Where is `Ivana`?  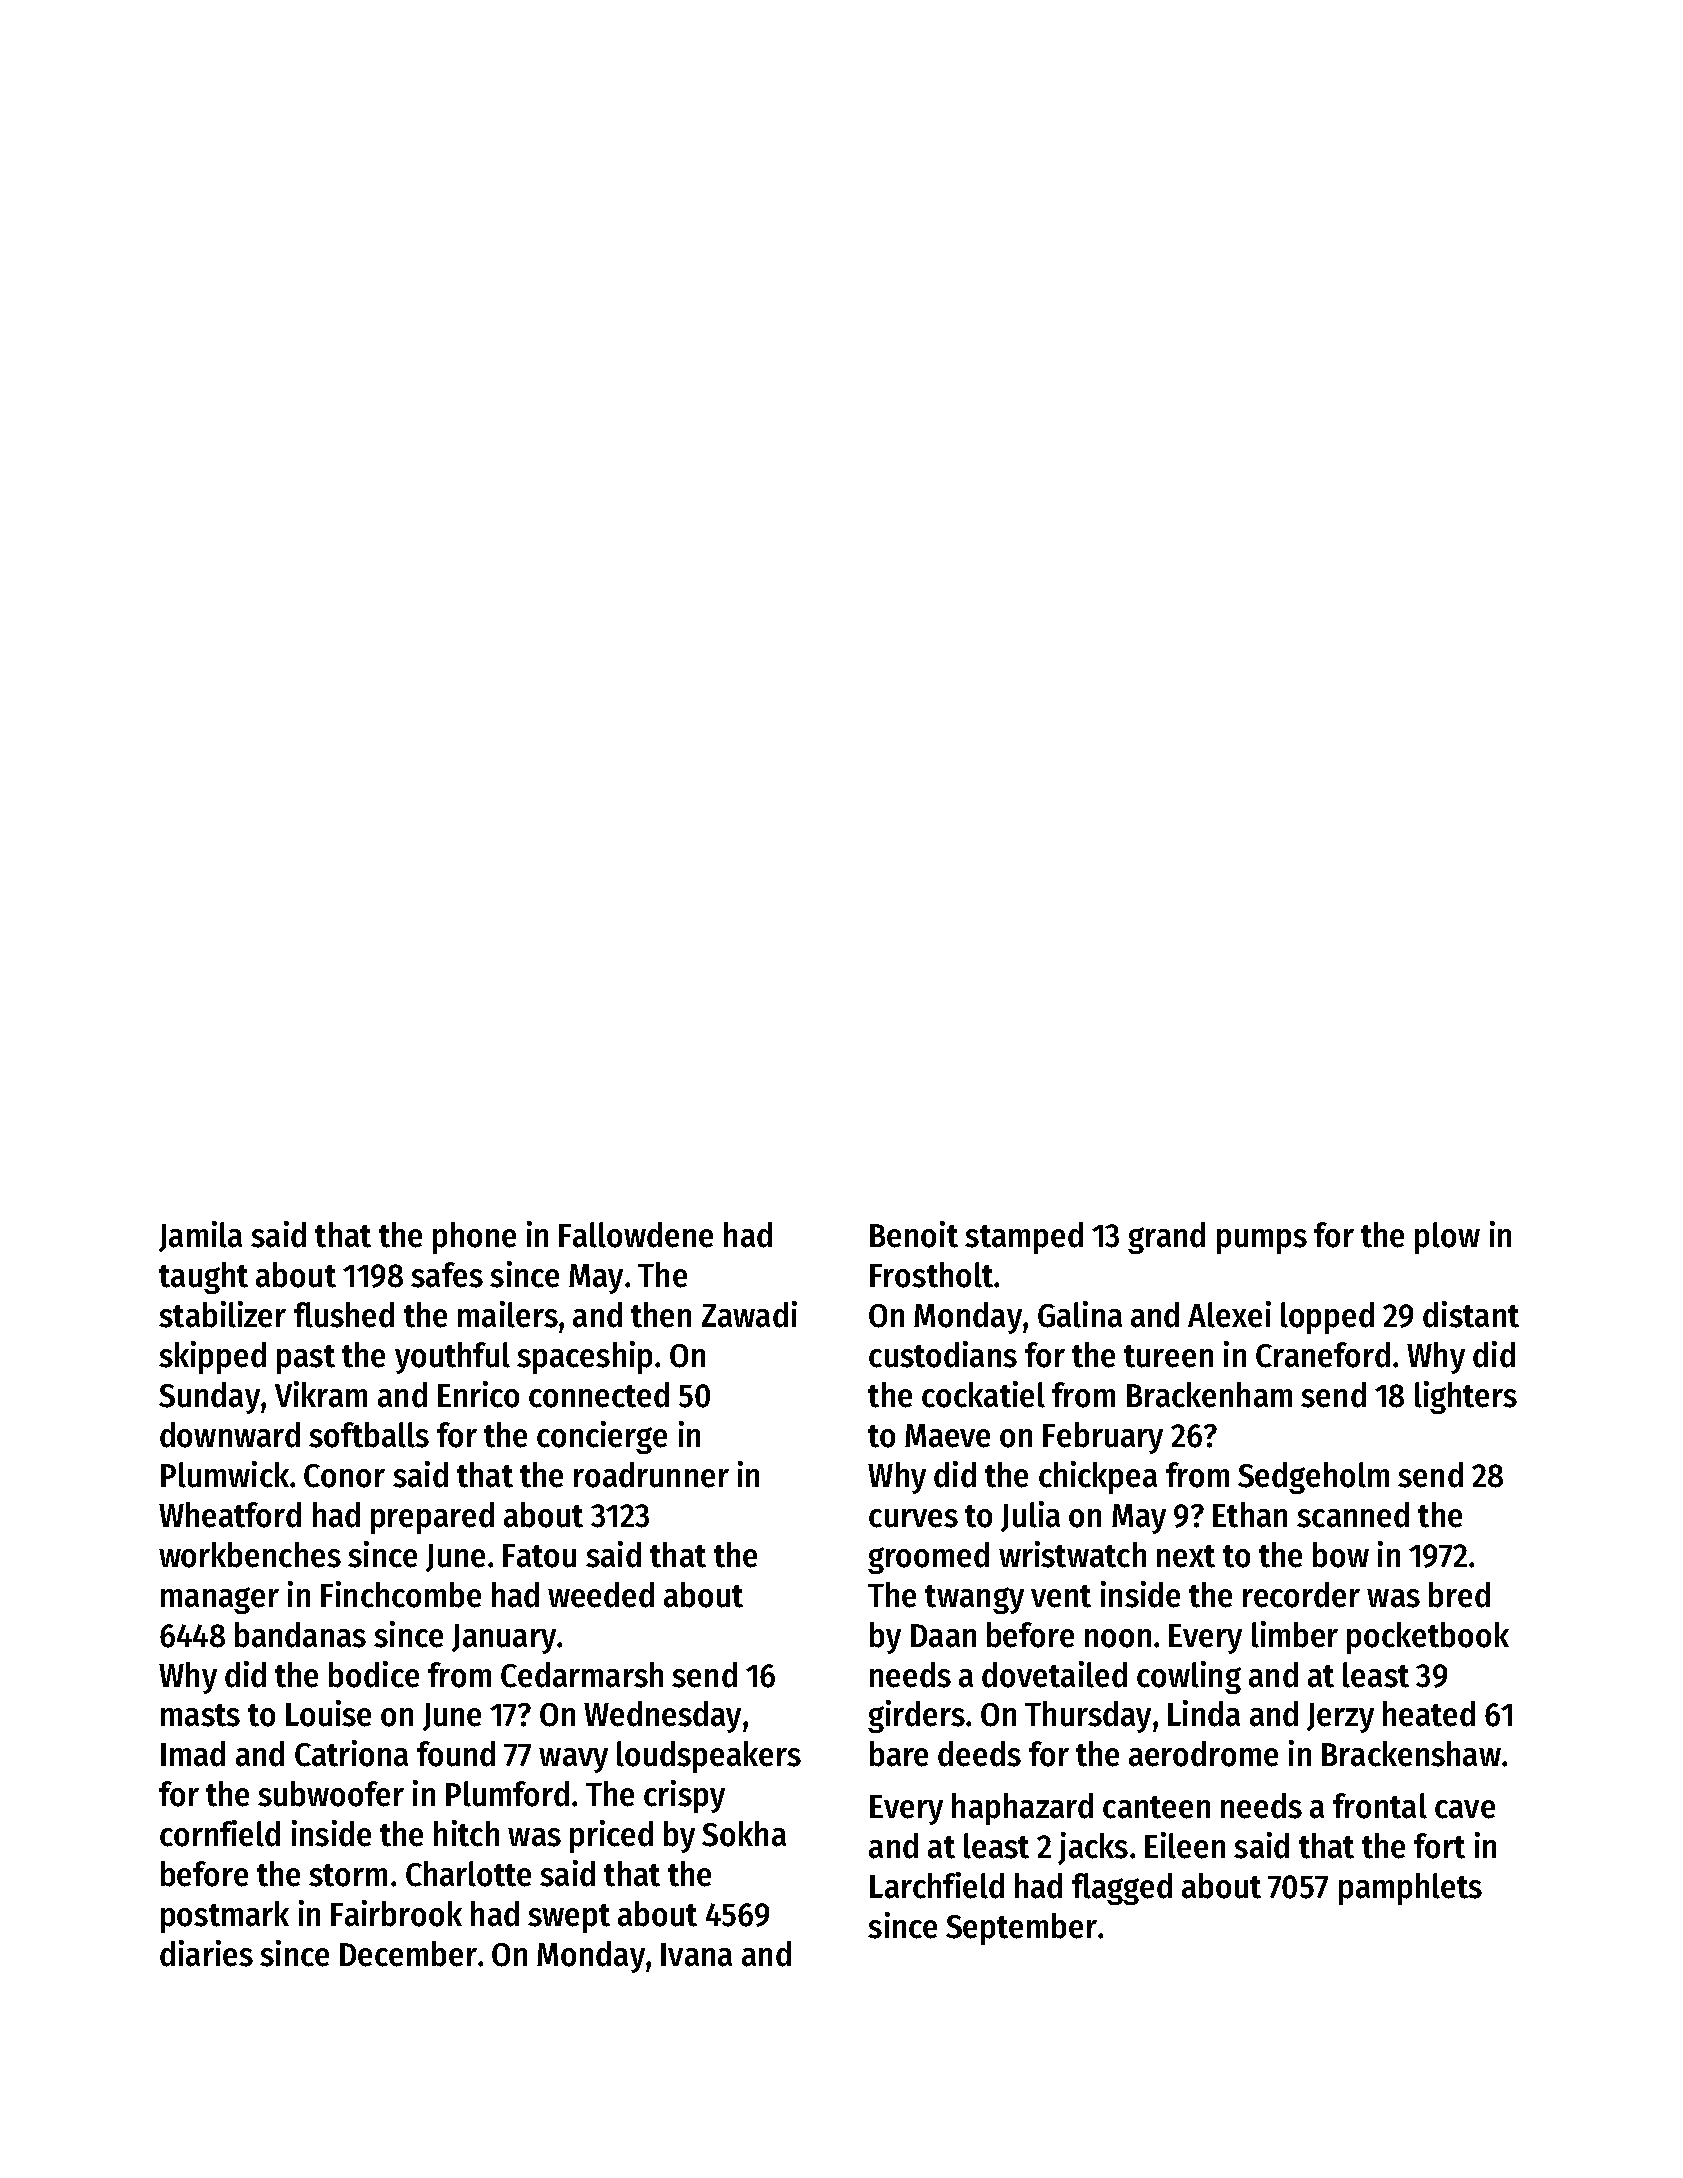 Ivana is located at coordinates (696, 1955).
